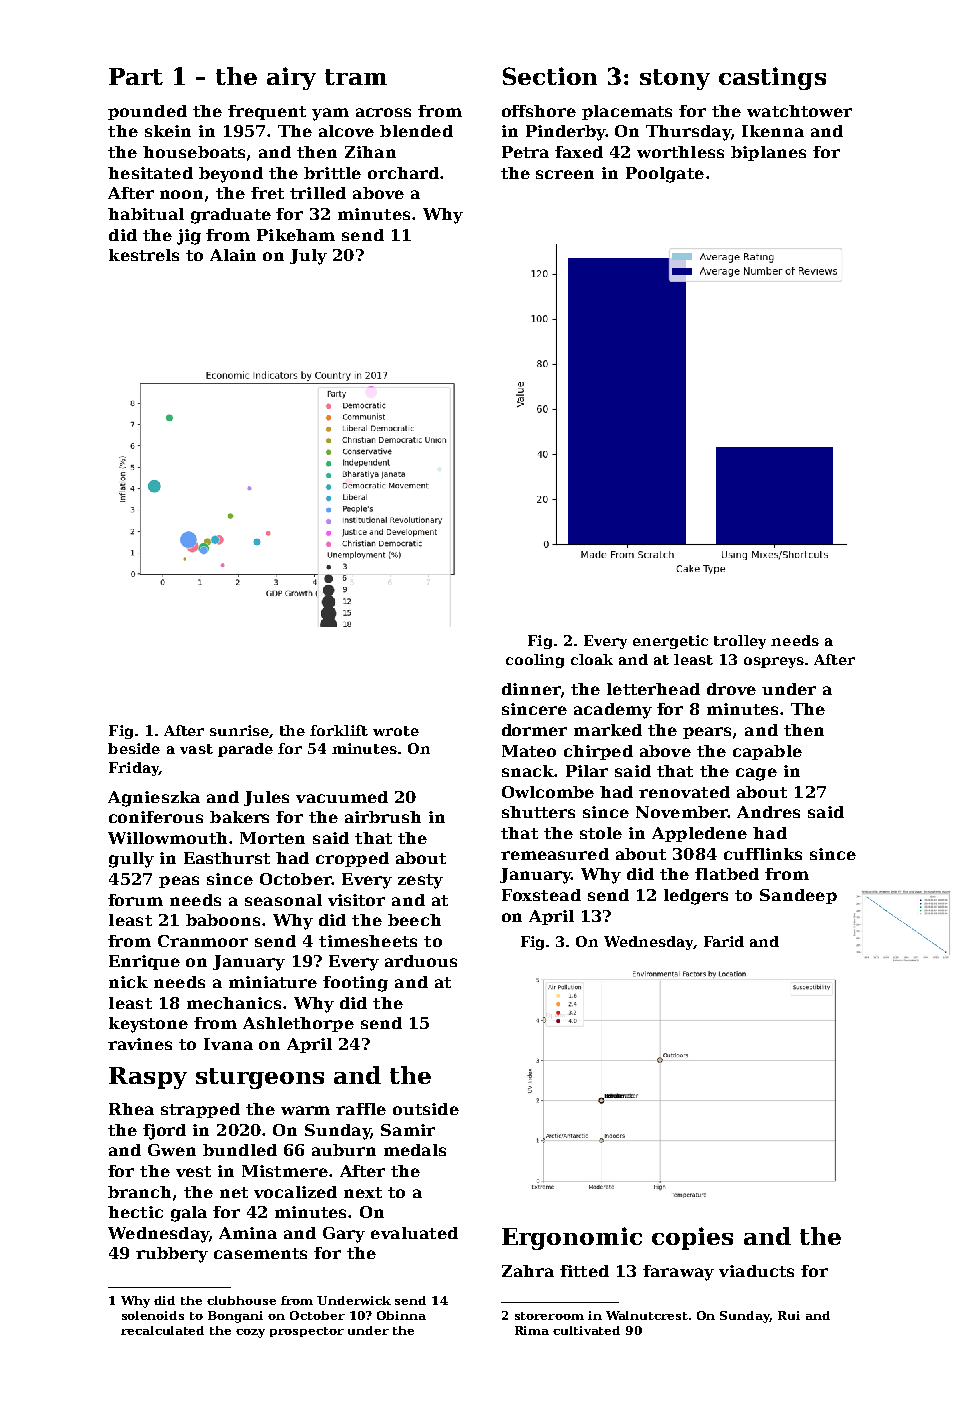 The image size is (968, 1402). Describe the element at coordinates (535, 661) in the page. I see `cooling` at that location.
